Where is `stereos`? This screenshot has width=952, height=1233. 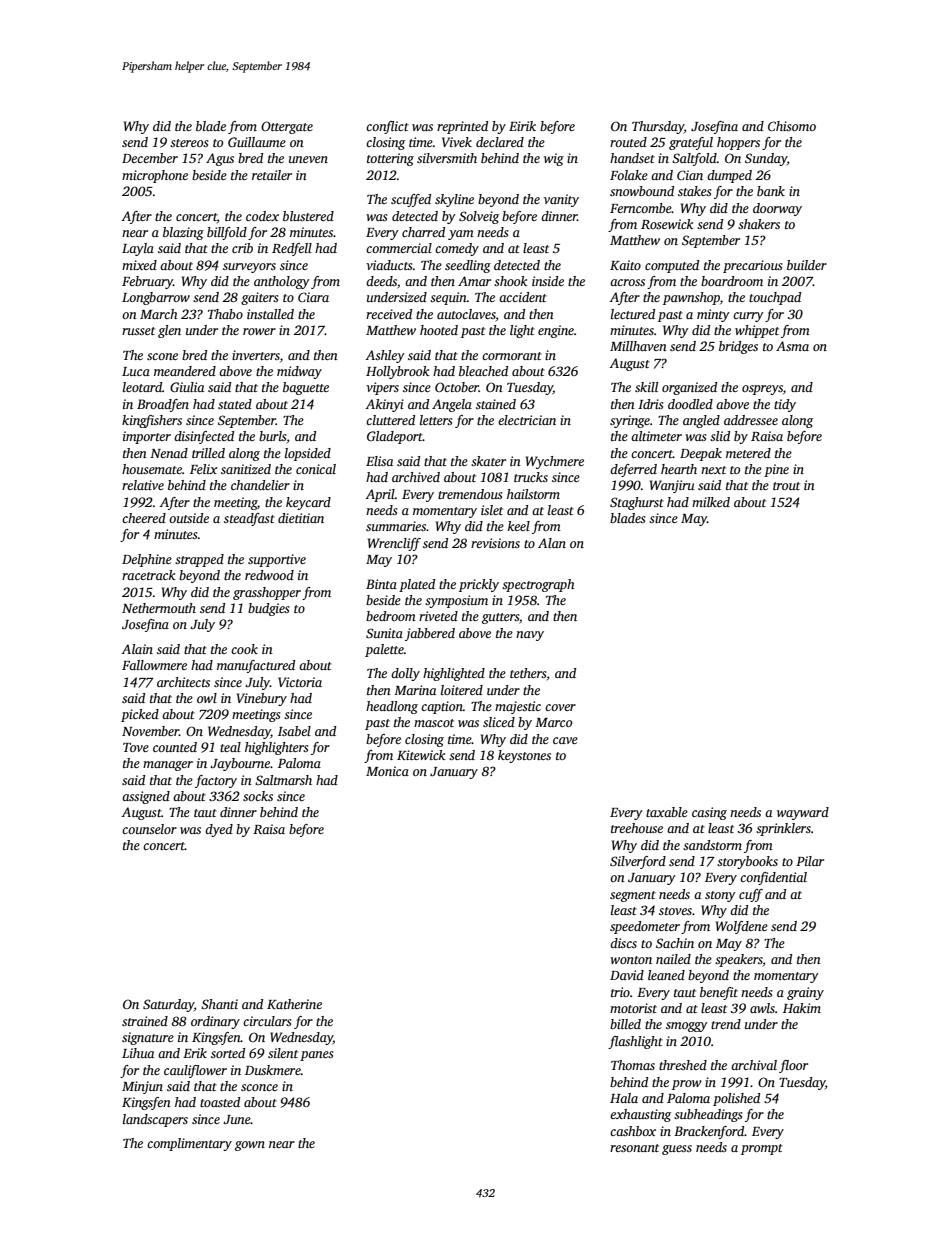 stereos is located at coordinates (189, 143).
